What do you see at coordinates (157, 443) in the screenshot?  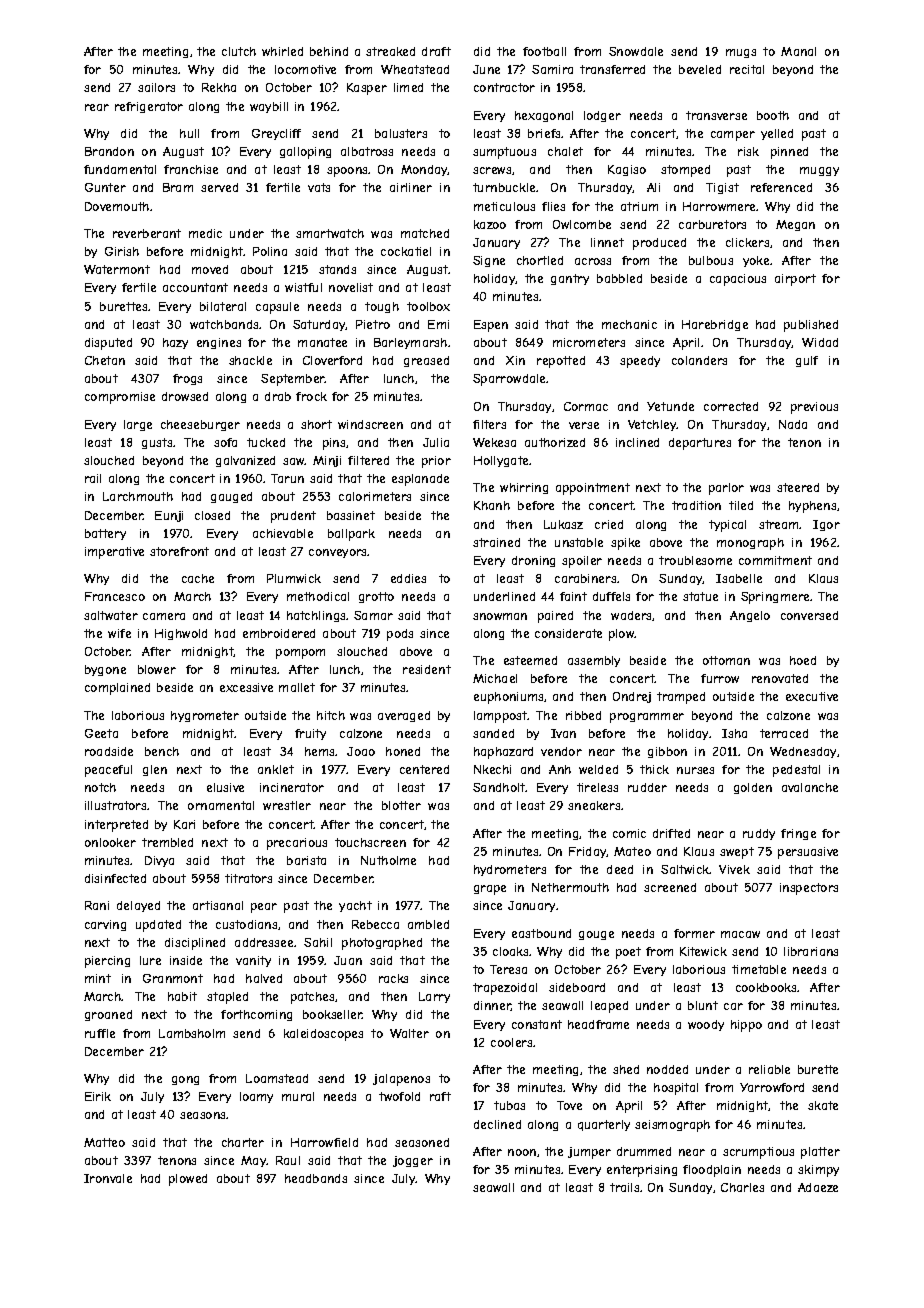 I see `gusts` at bounding box center [157, 443].
